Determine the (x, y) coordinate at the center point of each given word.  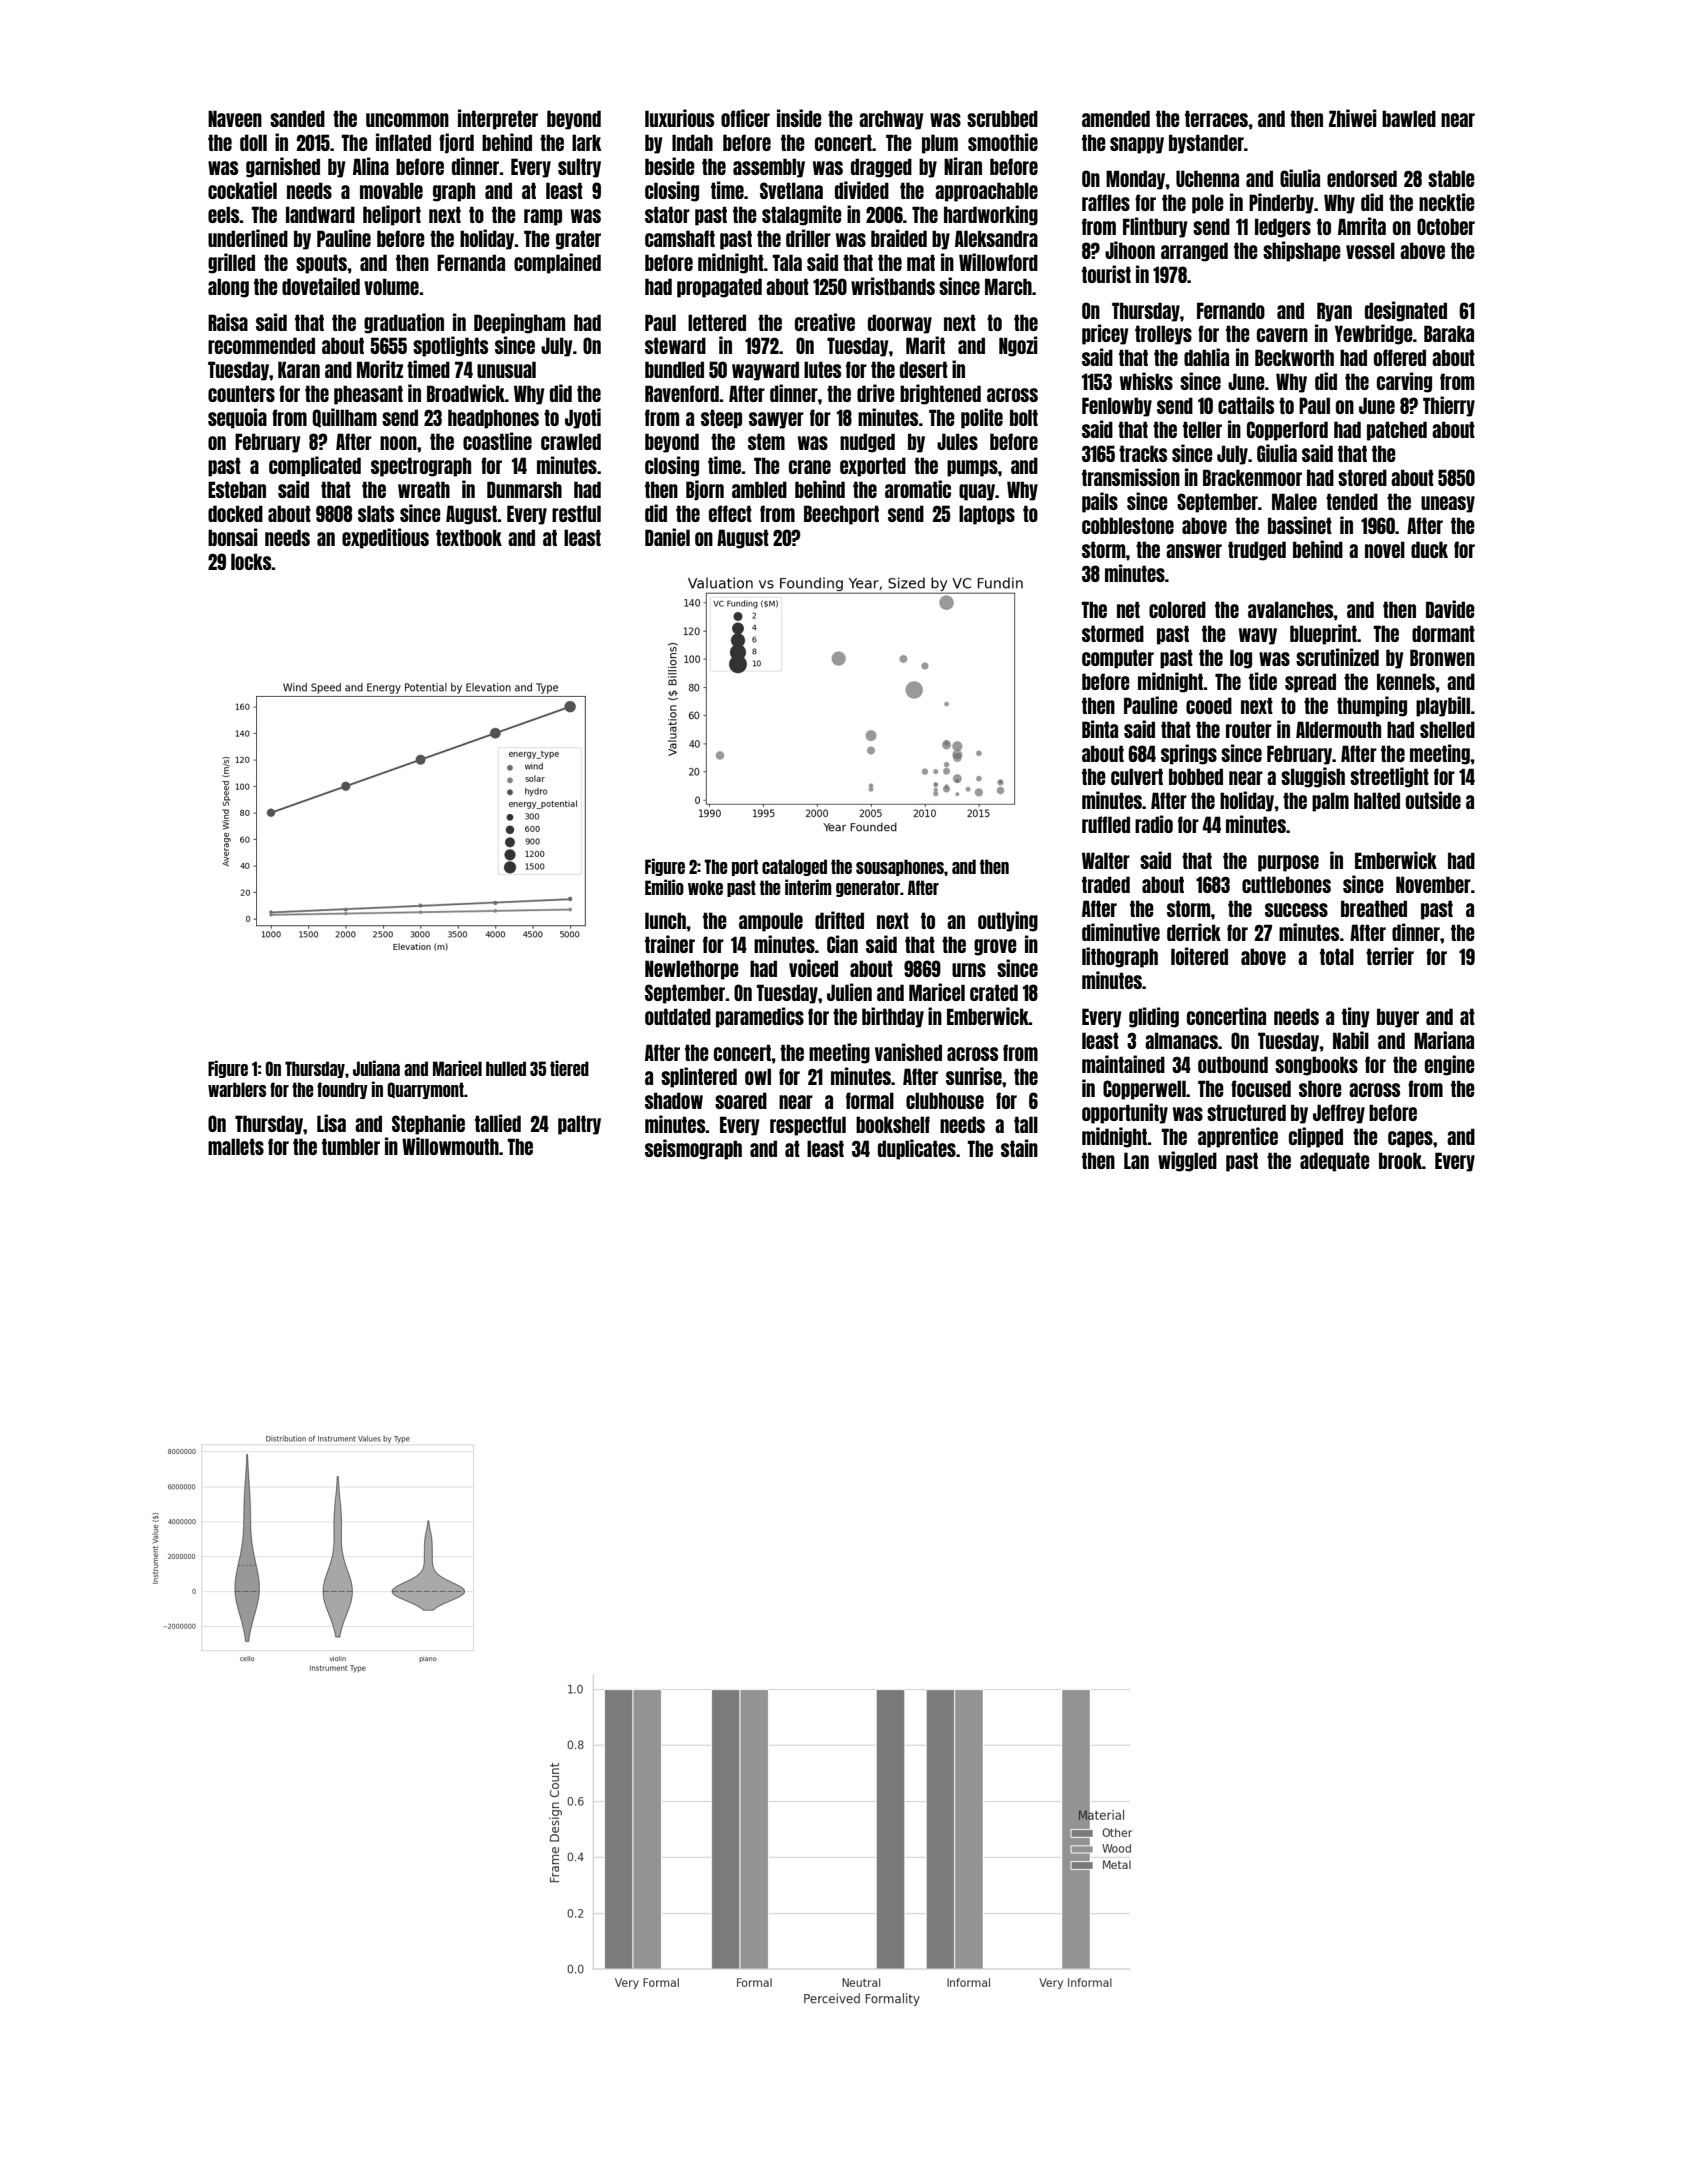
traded (1106, 884)
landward (320, 214)
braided (899, 238)
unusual (506, 369)
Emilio (664, 887)
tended (1352, 501)
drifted (839, 920)
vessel (1370, 250)
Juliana (376, 1068)
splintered (699, 1077)
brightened (940, 394)
